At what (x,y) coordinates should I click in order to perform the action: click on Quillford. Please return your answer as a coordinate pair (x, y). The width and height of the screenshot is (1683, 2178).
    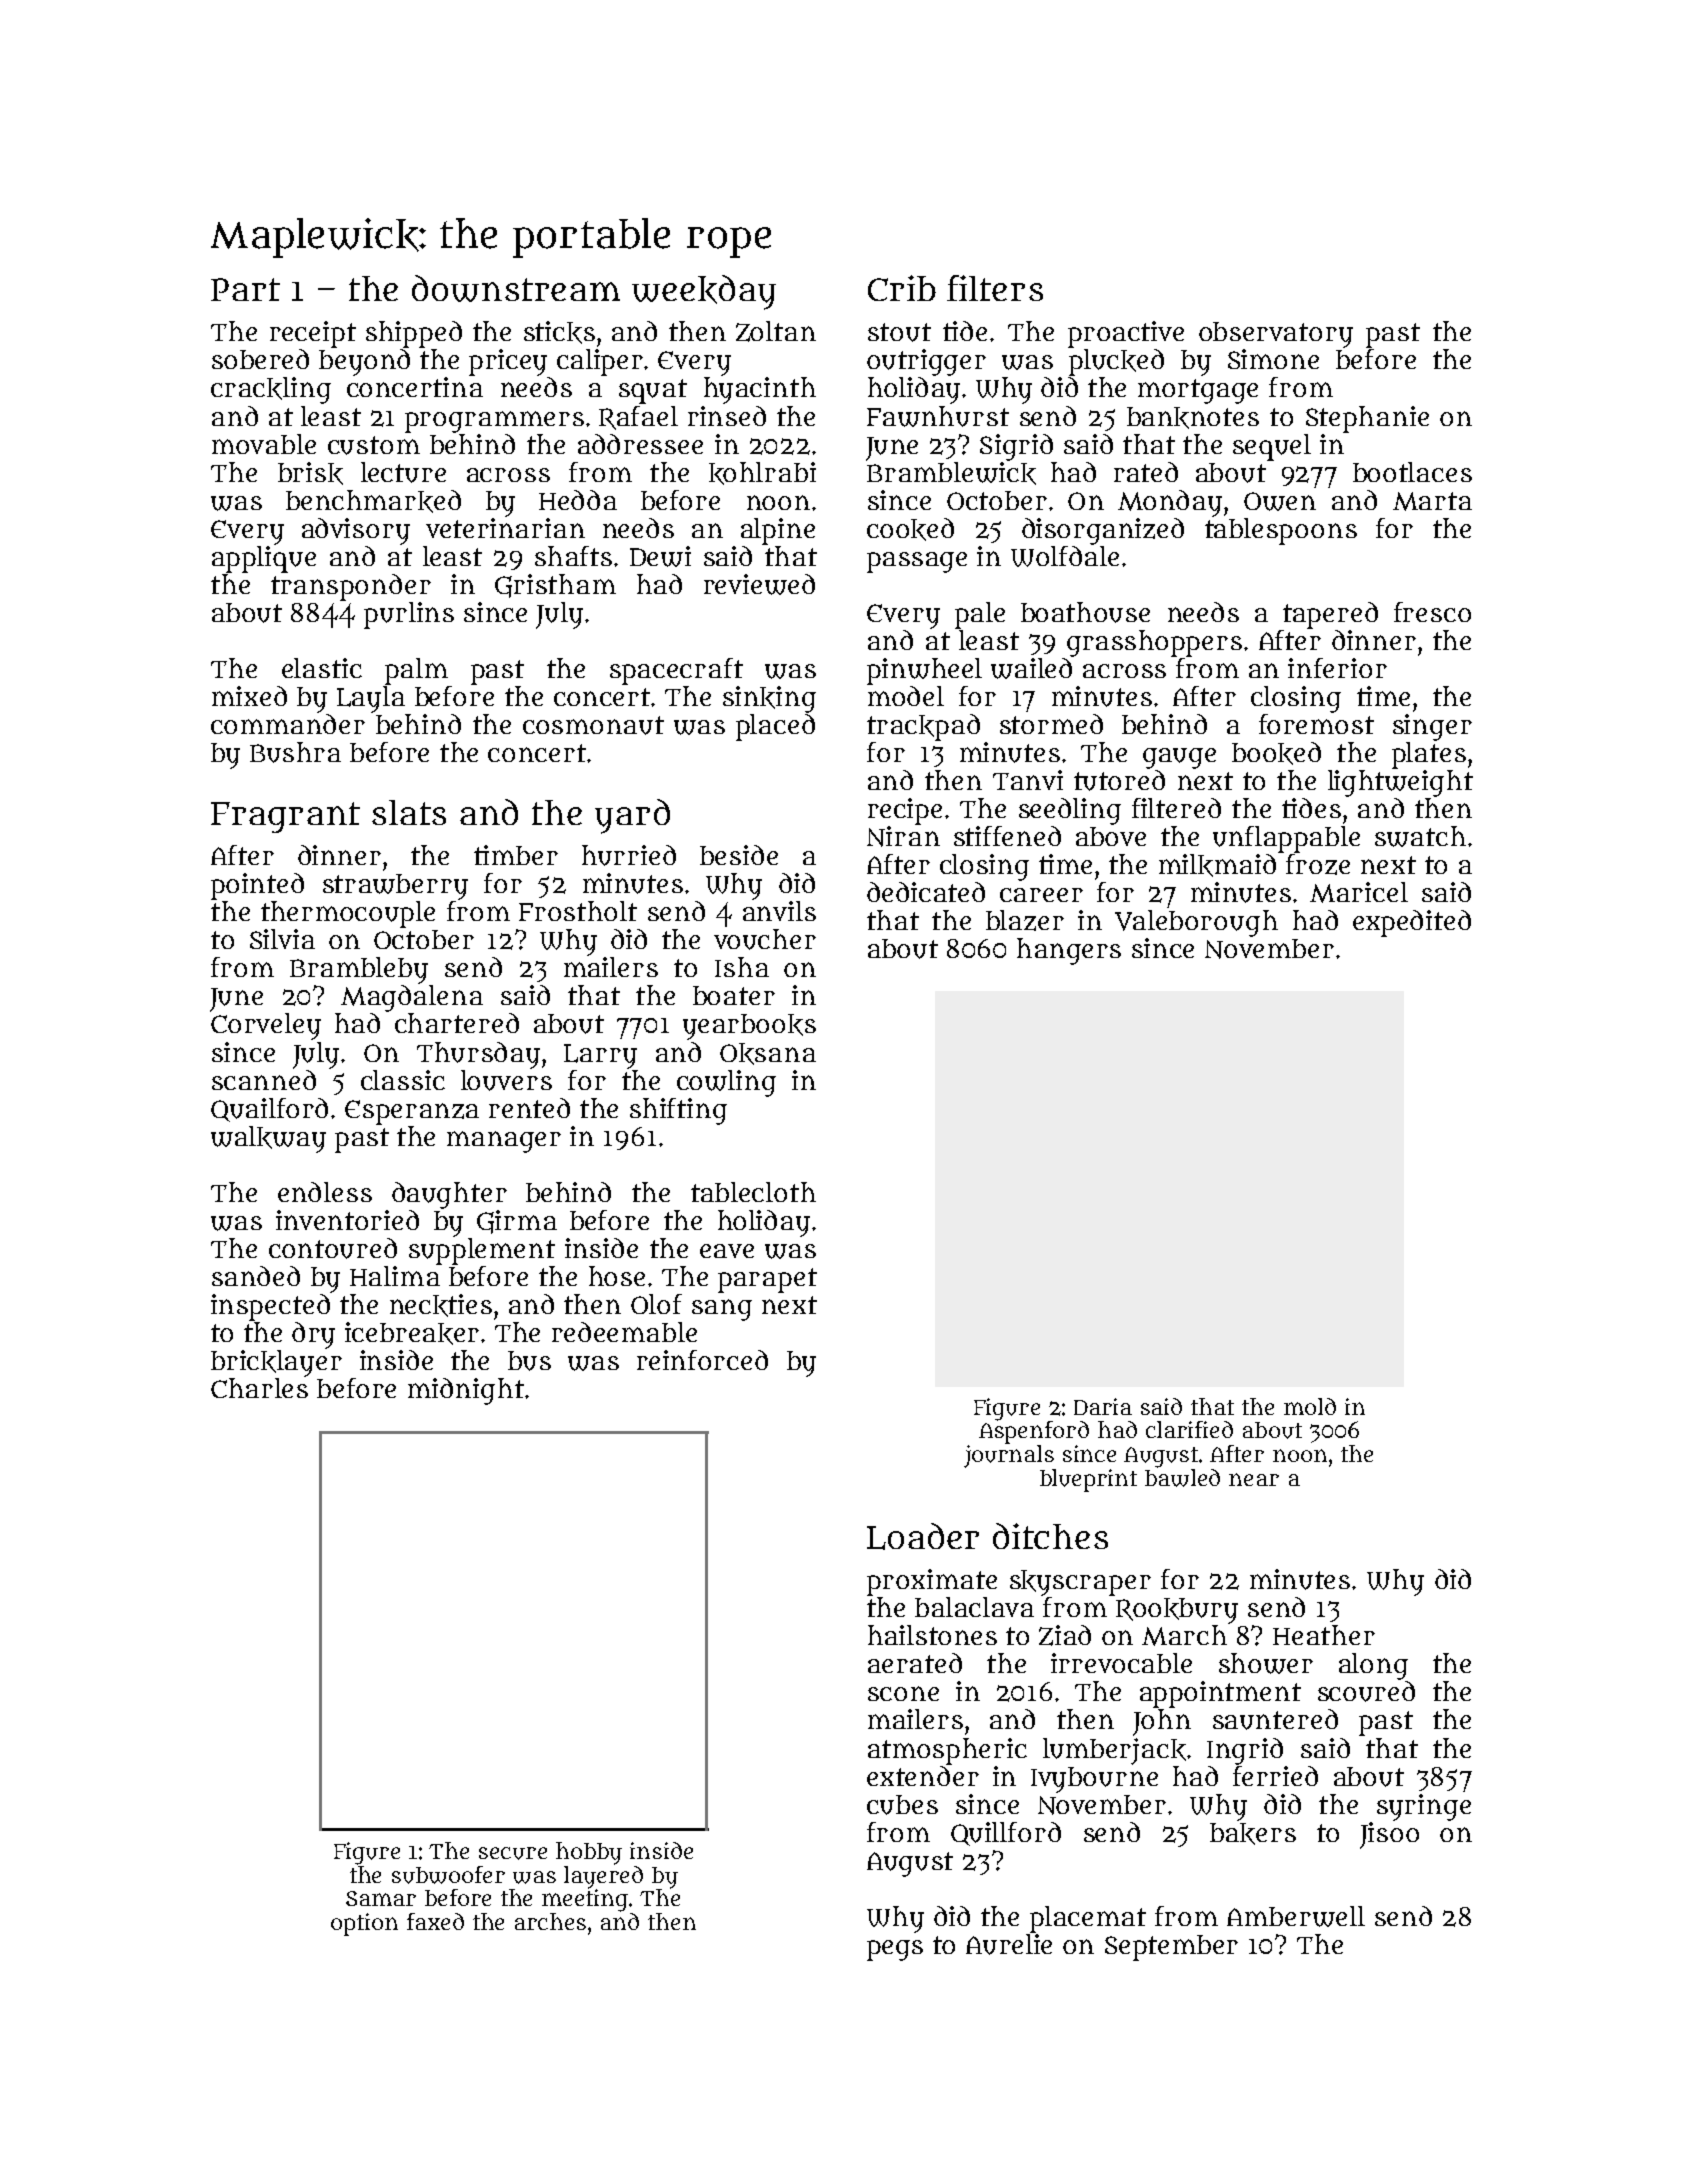
    Looking at the image, I should click on (1006, 1834).
